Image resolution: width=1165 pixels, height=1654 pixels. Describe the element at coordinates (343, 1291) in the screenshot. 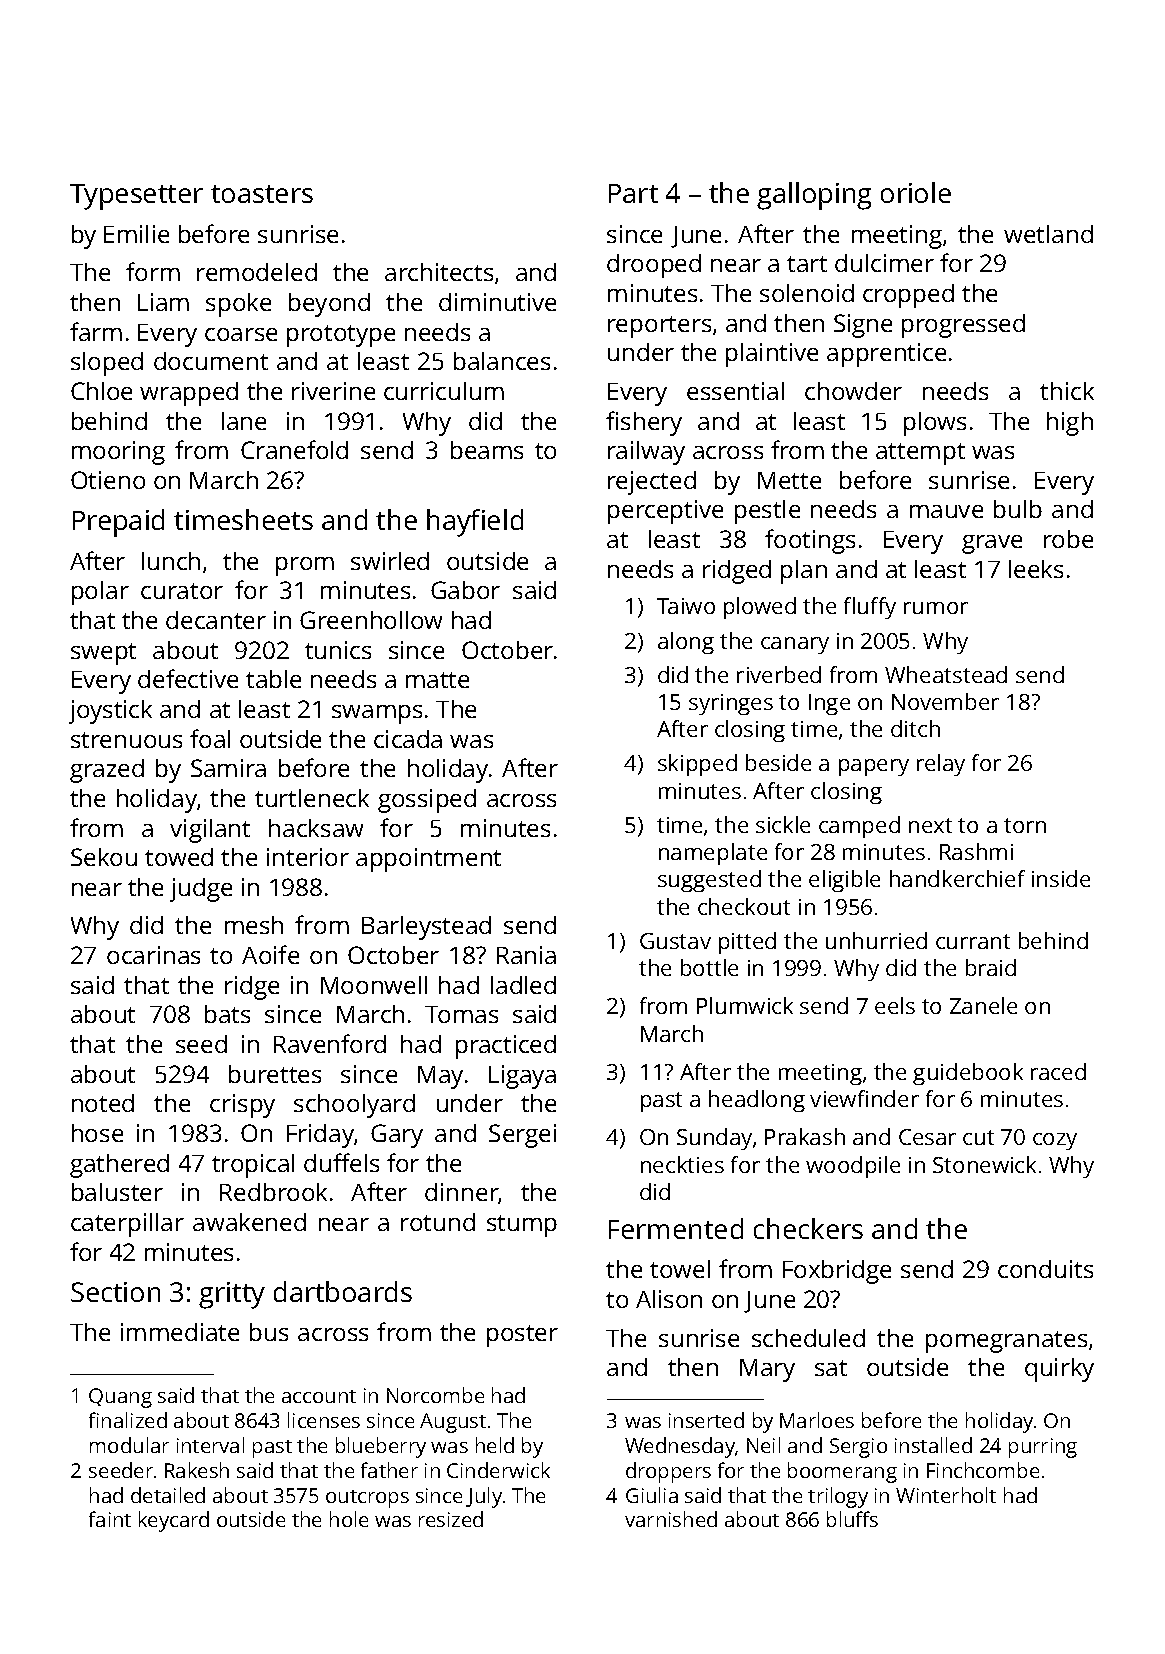

I see `dartboards` at that location.
